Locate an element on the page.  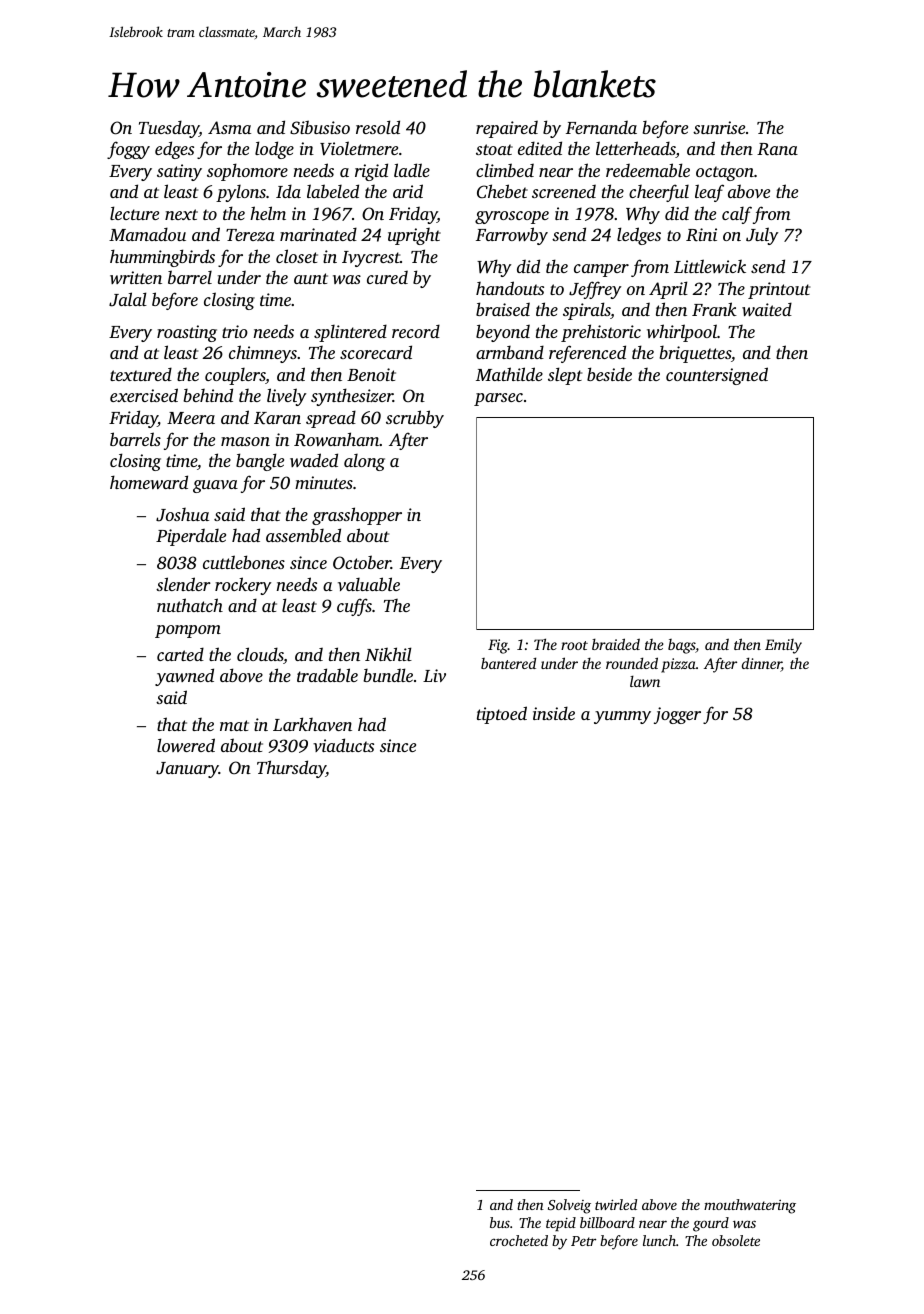
yummy is located at coordinates (622, 717).
